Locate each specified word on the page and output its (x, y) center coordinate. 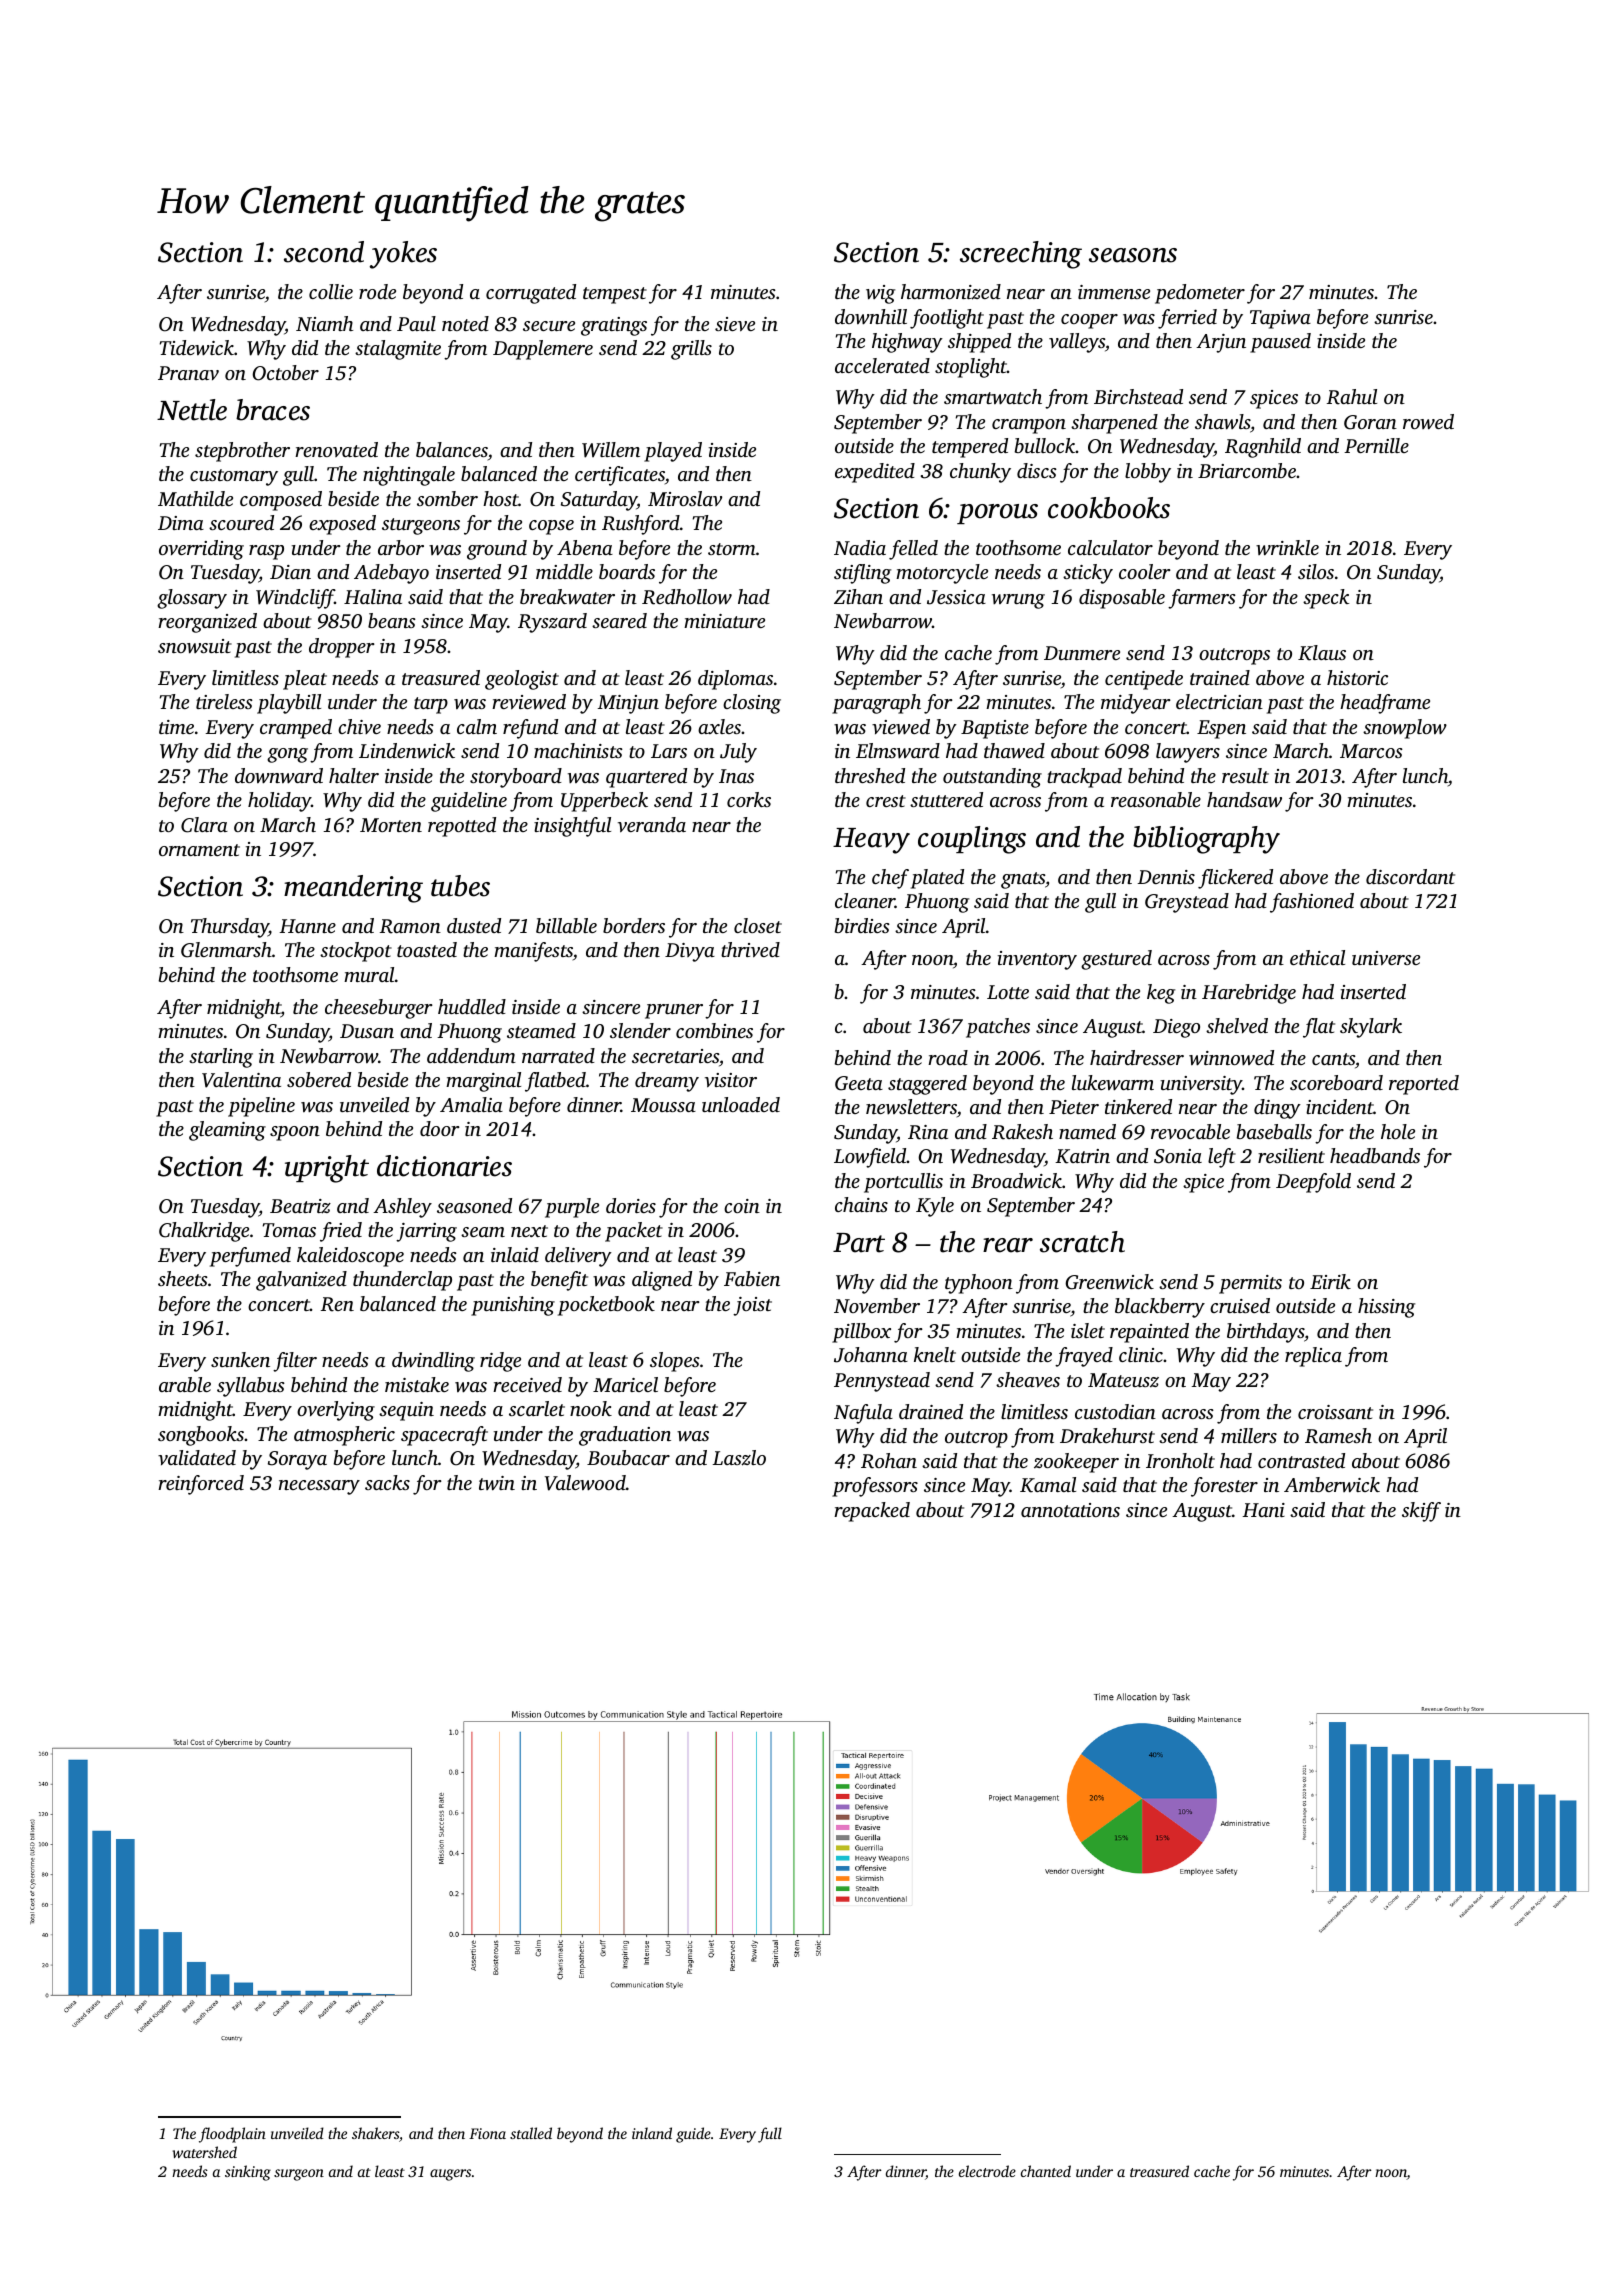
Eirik (1330, 1281)
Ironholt (1180, 1460)
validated (197, 1457)
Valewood (585, 1483)
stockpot (356, 952)
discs (1037, 470)
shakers (375, 2133)
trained (1220, 677)
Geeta (859, 1083)
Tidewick (197, 347)
